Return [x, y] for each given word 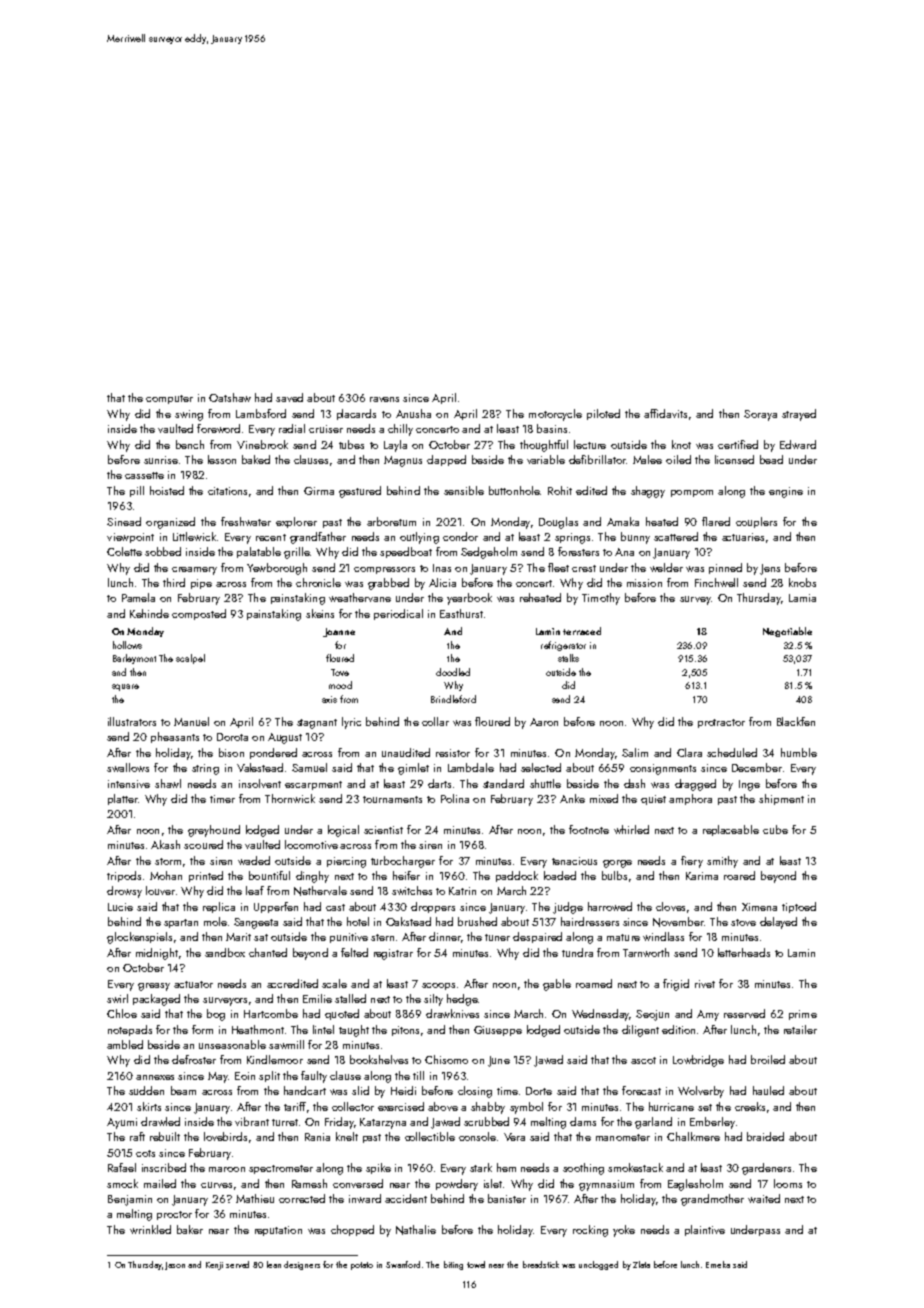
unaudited [406, 752]
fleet [558, 567]
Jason [175, 1266]
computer [169, 399]
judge [568, 908]
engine [786, 492]
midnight [157, 954]
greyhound [214, 831]
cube [775, 829]
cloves [670, 906]
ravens [384, 399]
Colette [124, 551]
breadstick [541, 1264]
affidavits [665, 413]
